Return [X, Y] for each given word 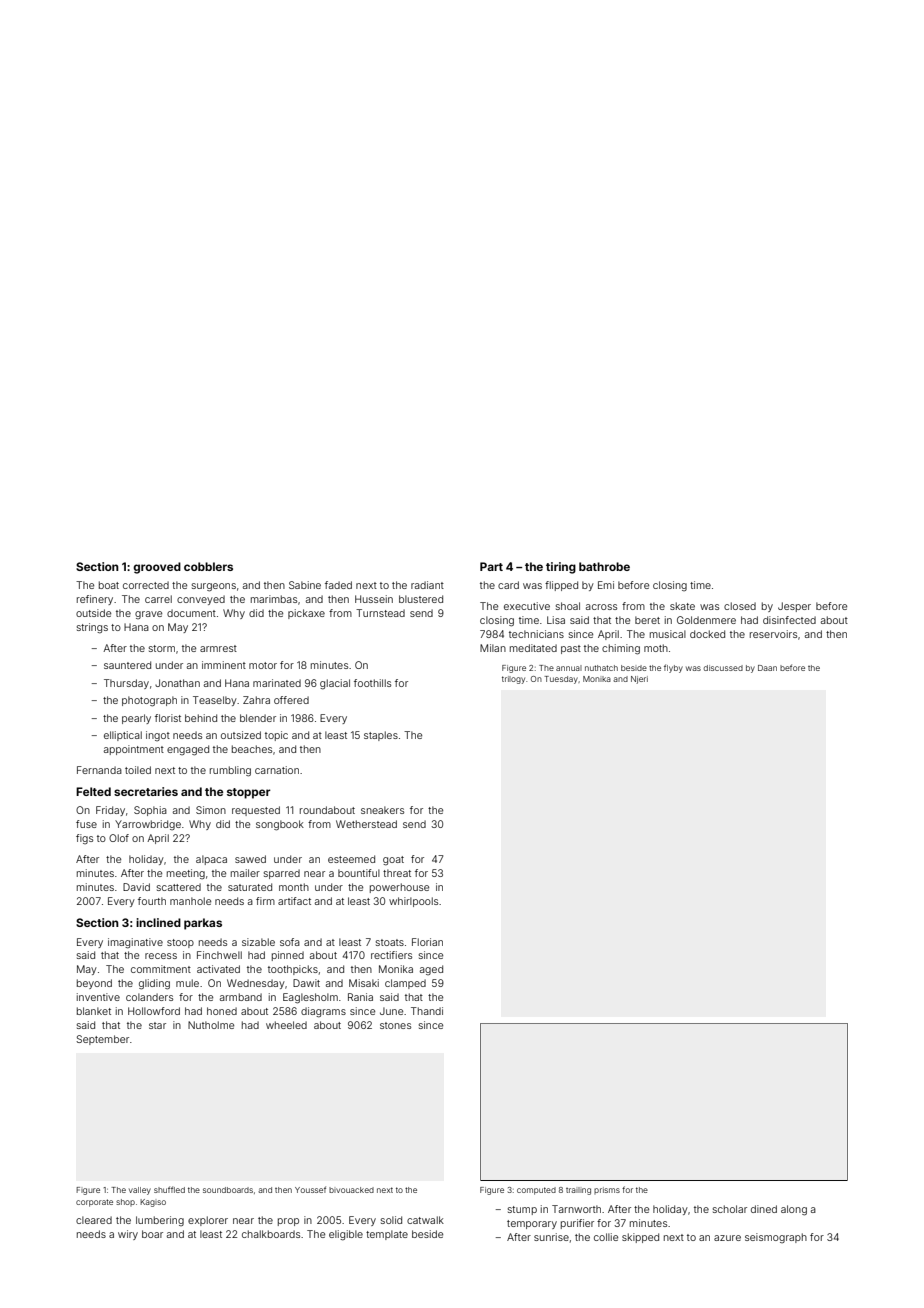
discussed [723, 668]
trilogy [513, 680]
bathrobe [604, 566]
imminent [224, 665]
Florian [427, 942]
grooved [157, 568]
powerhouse [399, 888]
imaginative [135, 943]
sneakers [382, 810]
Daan [767, 668]
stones [395, 1025]
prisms [607, 1190]
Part [491, 566]
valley [140, 1191]
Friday [110, 811]
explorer [208, 1221]
